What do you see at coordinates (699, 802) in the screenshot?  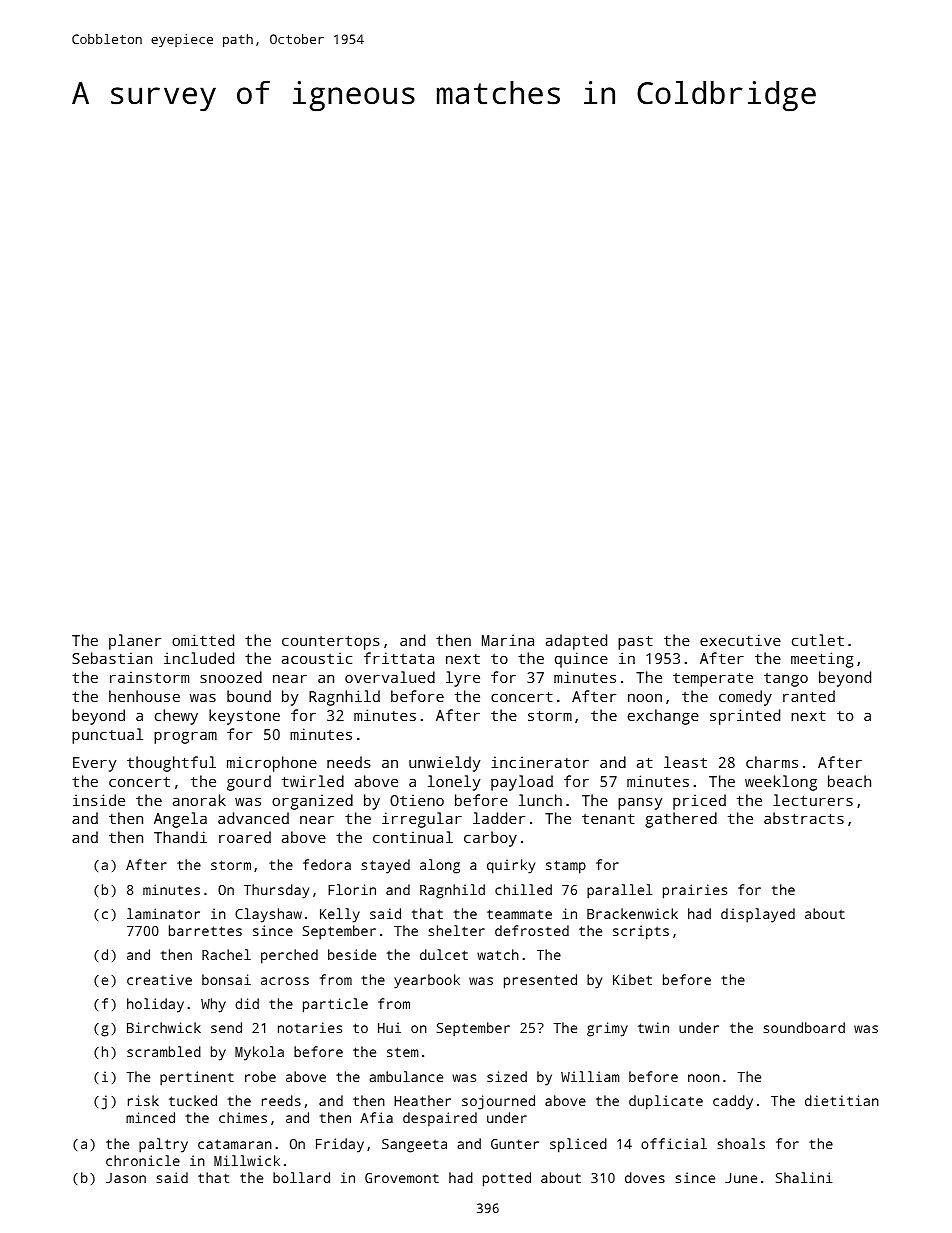 I see `priced` at bounding box center [699, 802].
